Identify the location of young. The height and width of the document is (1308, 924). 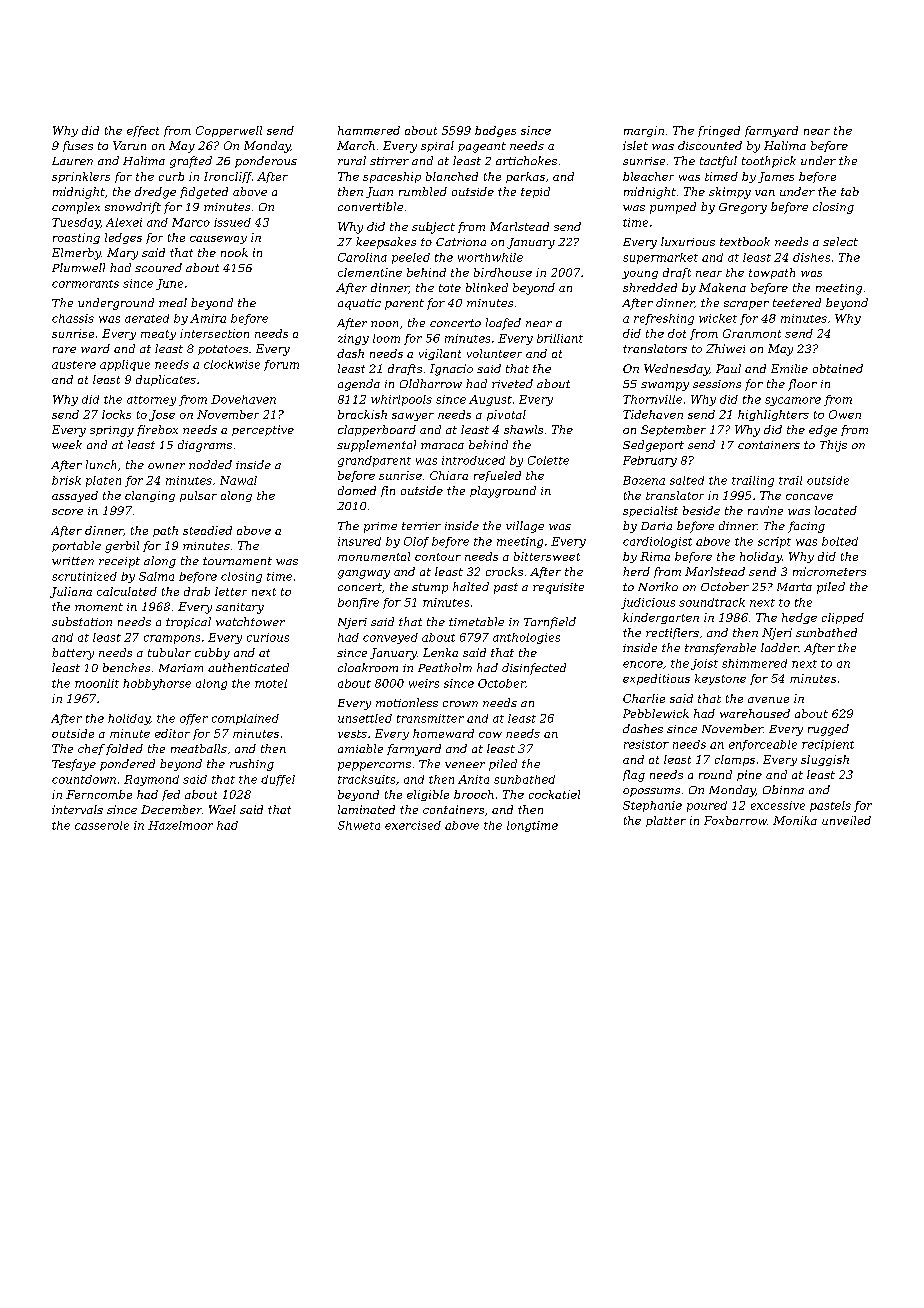
(640, 275).
